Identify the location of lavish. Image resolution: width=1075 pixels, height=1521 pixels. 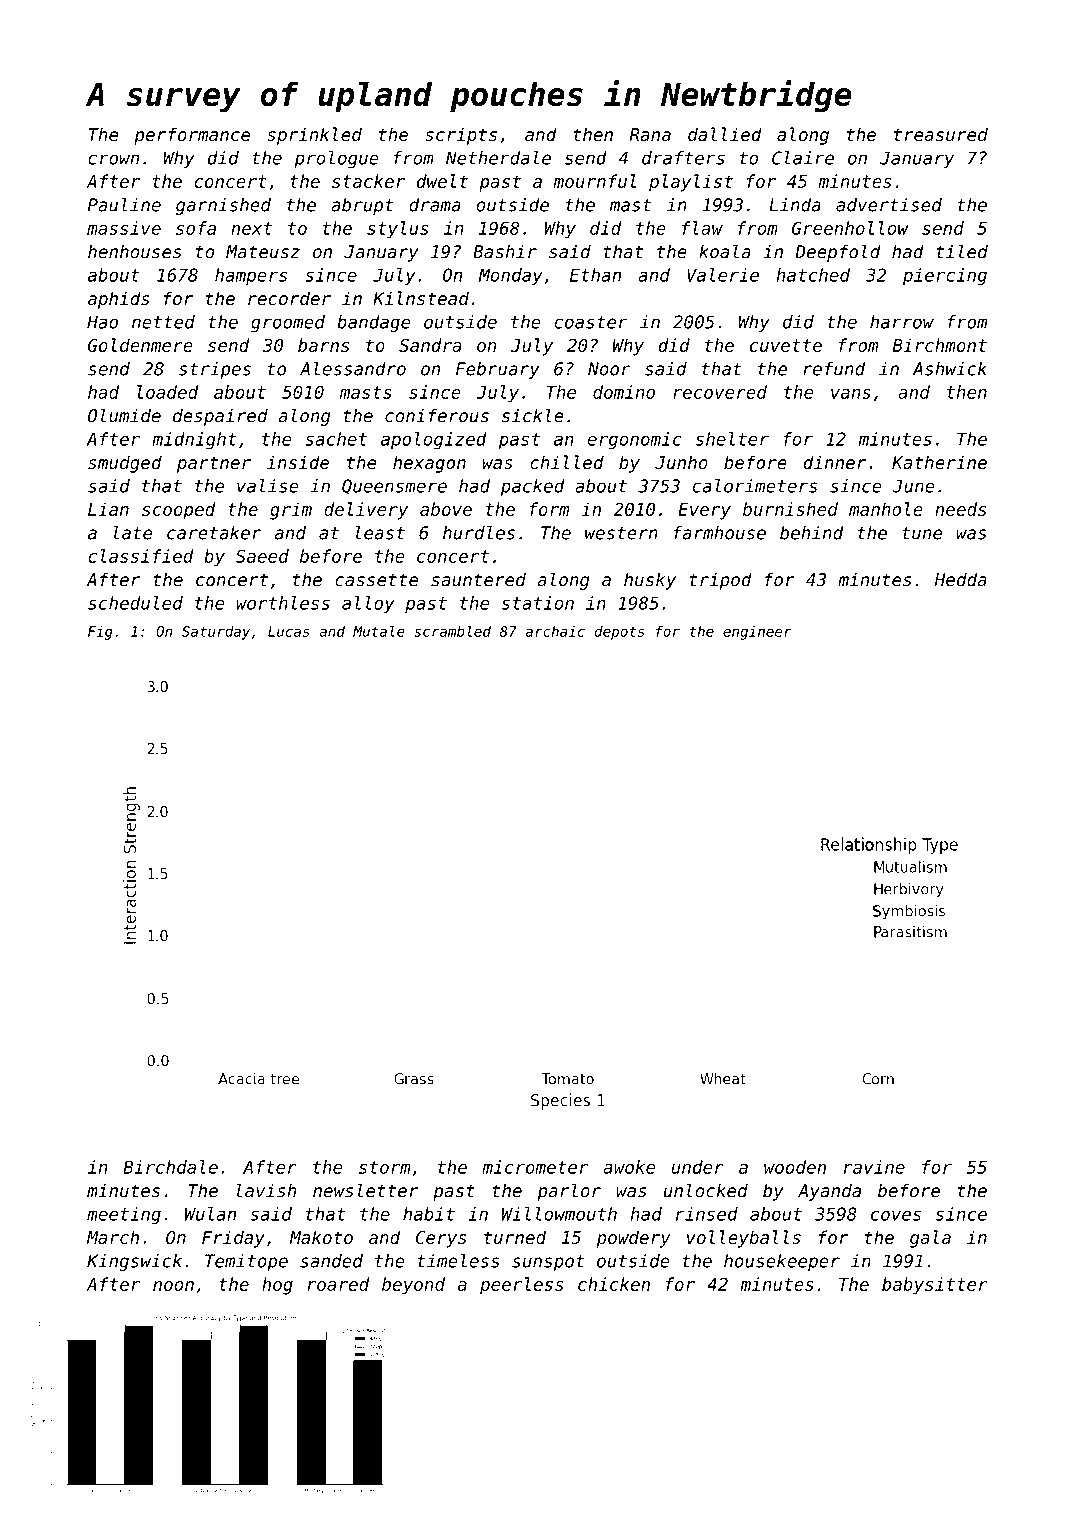
(266, 1190).
